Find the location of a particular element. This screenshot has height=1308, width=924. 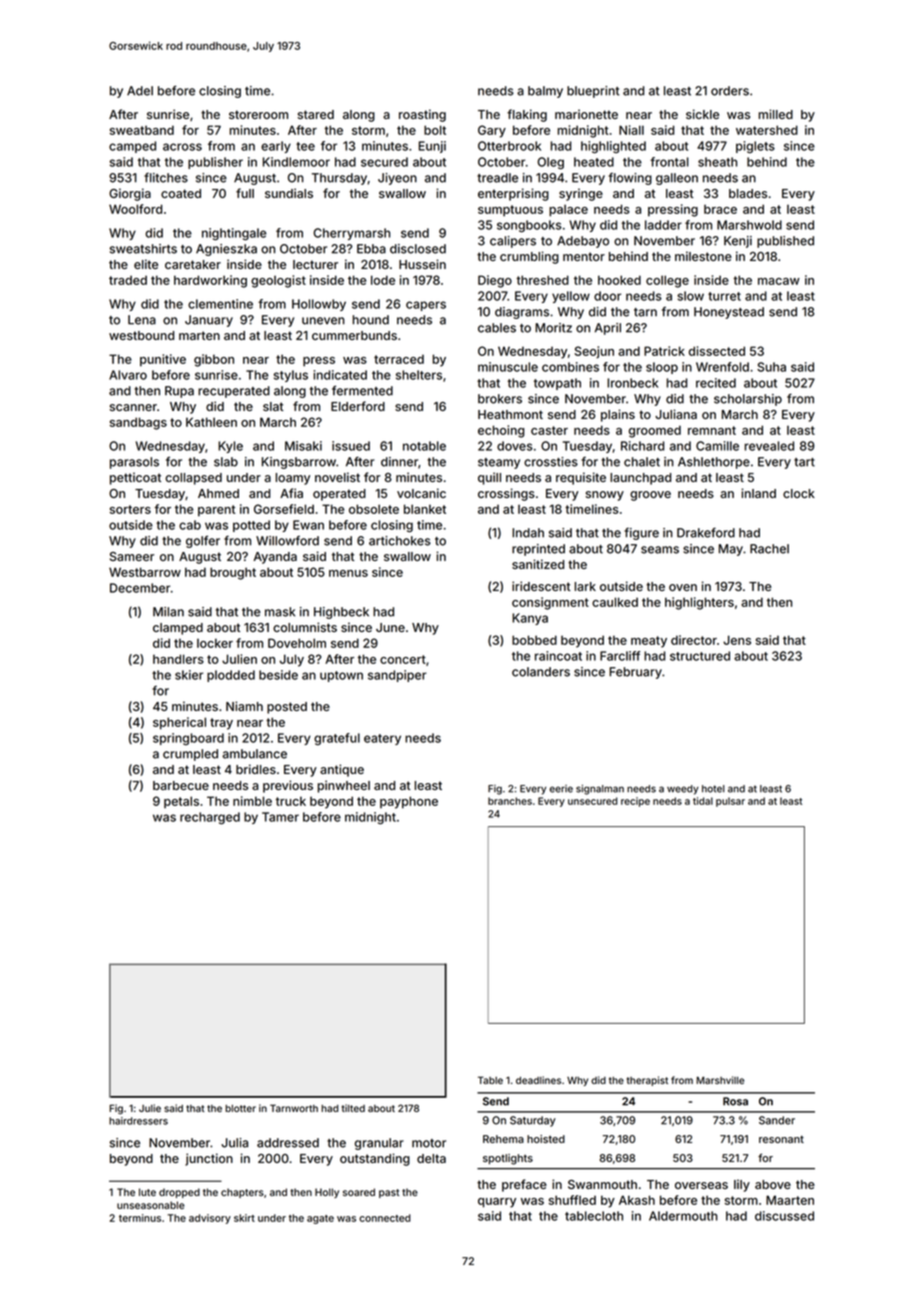

macaw is located at coordinates (779, 281).
